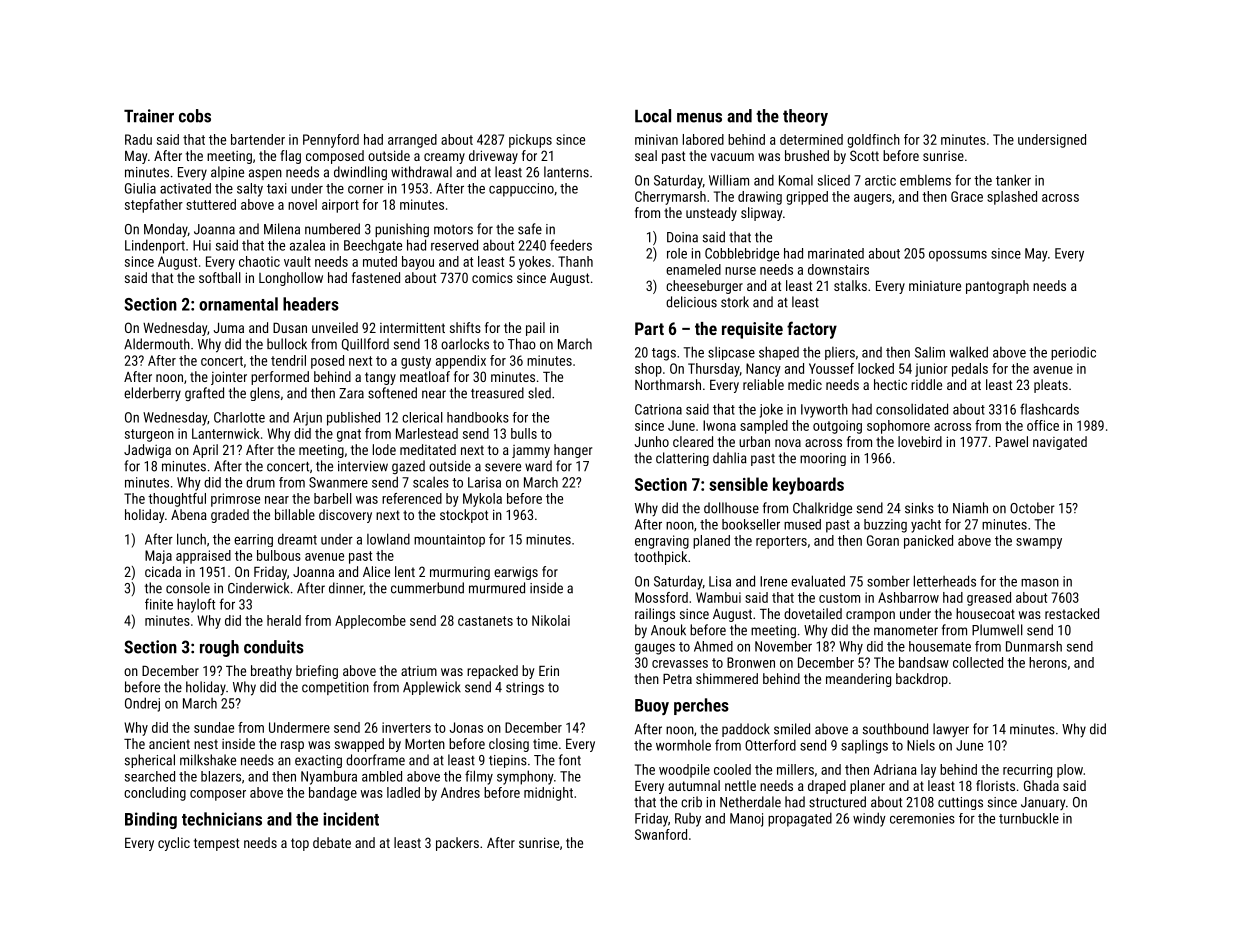  What do you see at coordinates (873, 141) in the screenshot?
I see `goldfinch` at bounding box center [873, 141].
